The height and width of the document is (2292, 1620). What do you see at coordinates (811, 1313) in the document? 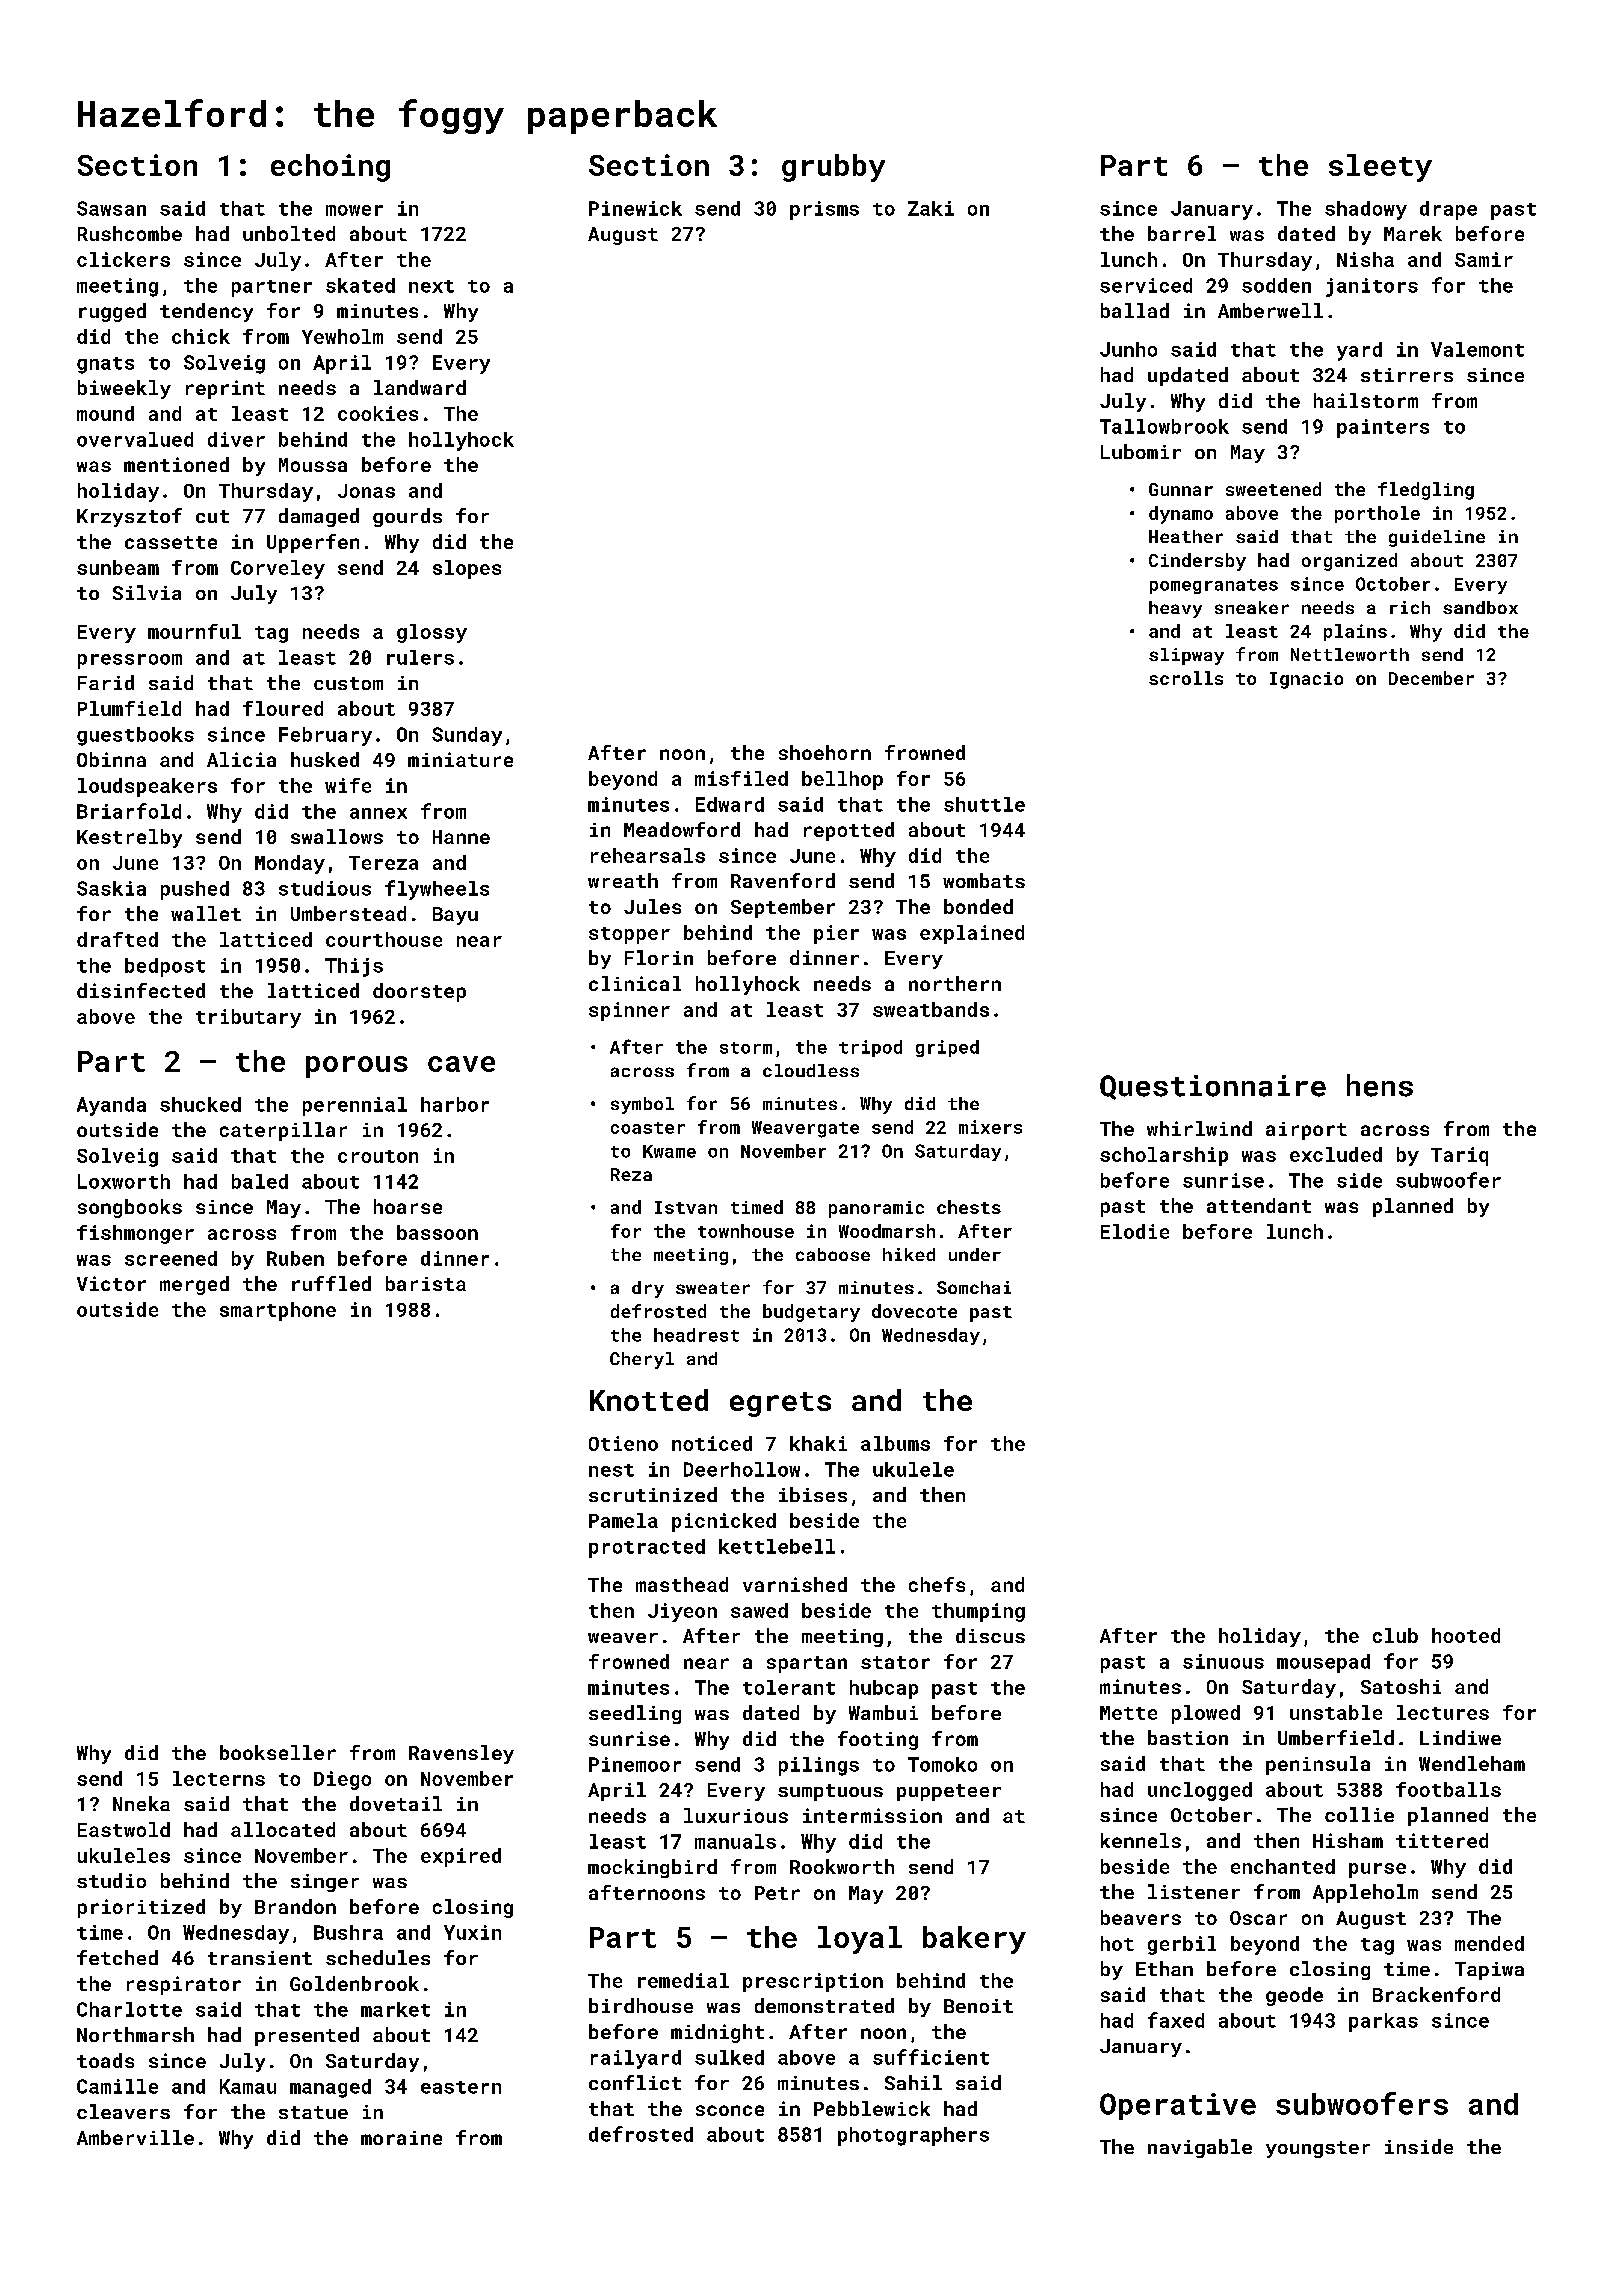
I see `budgetary` at bounding box center [811, 1313].
